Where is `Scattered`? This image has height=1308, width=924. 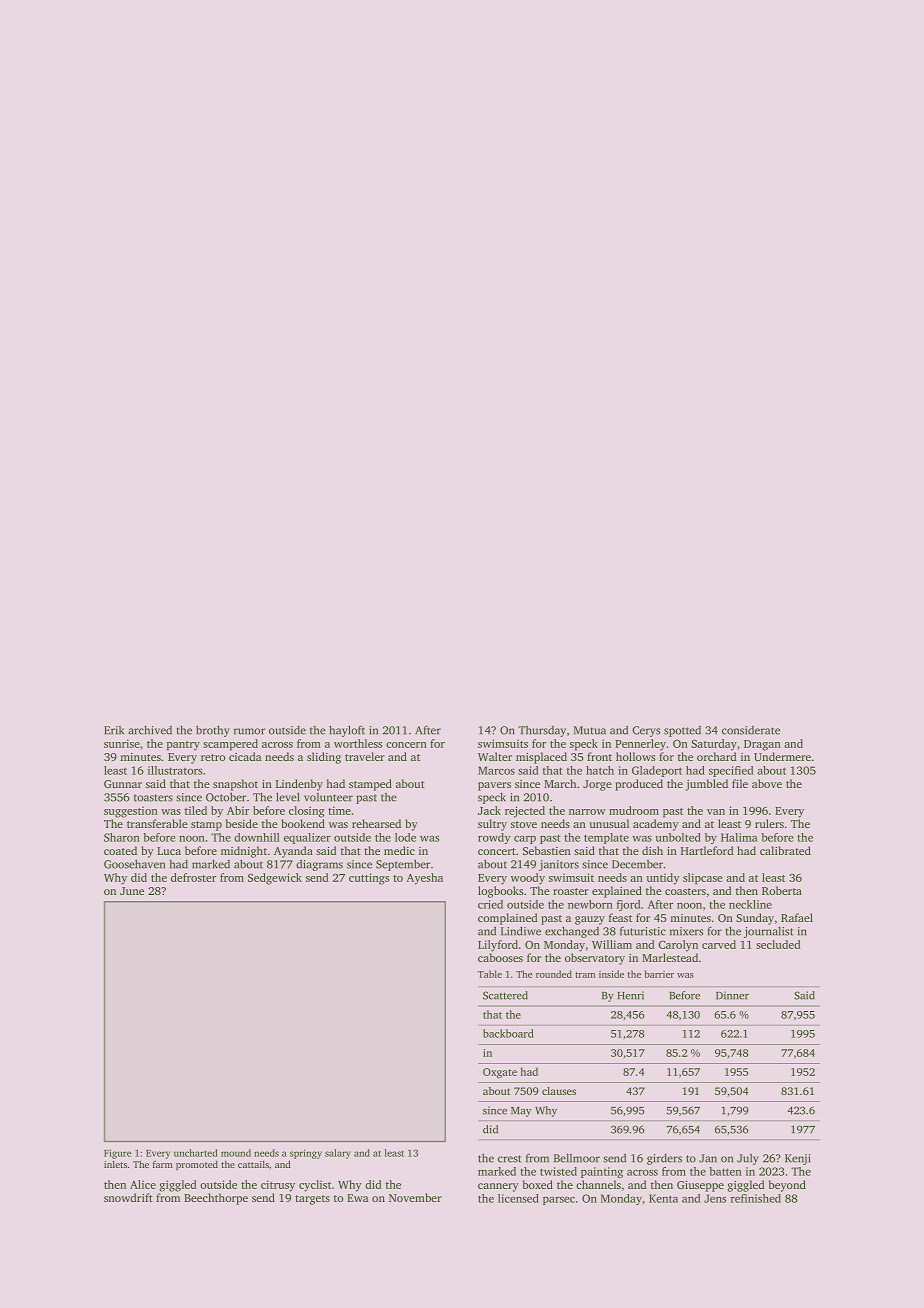
Scattered is located at coordinates (505, 995).
